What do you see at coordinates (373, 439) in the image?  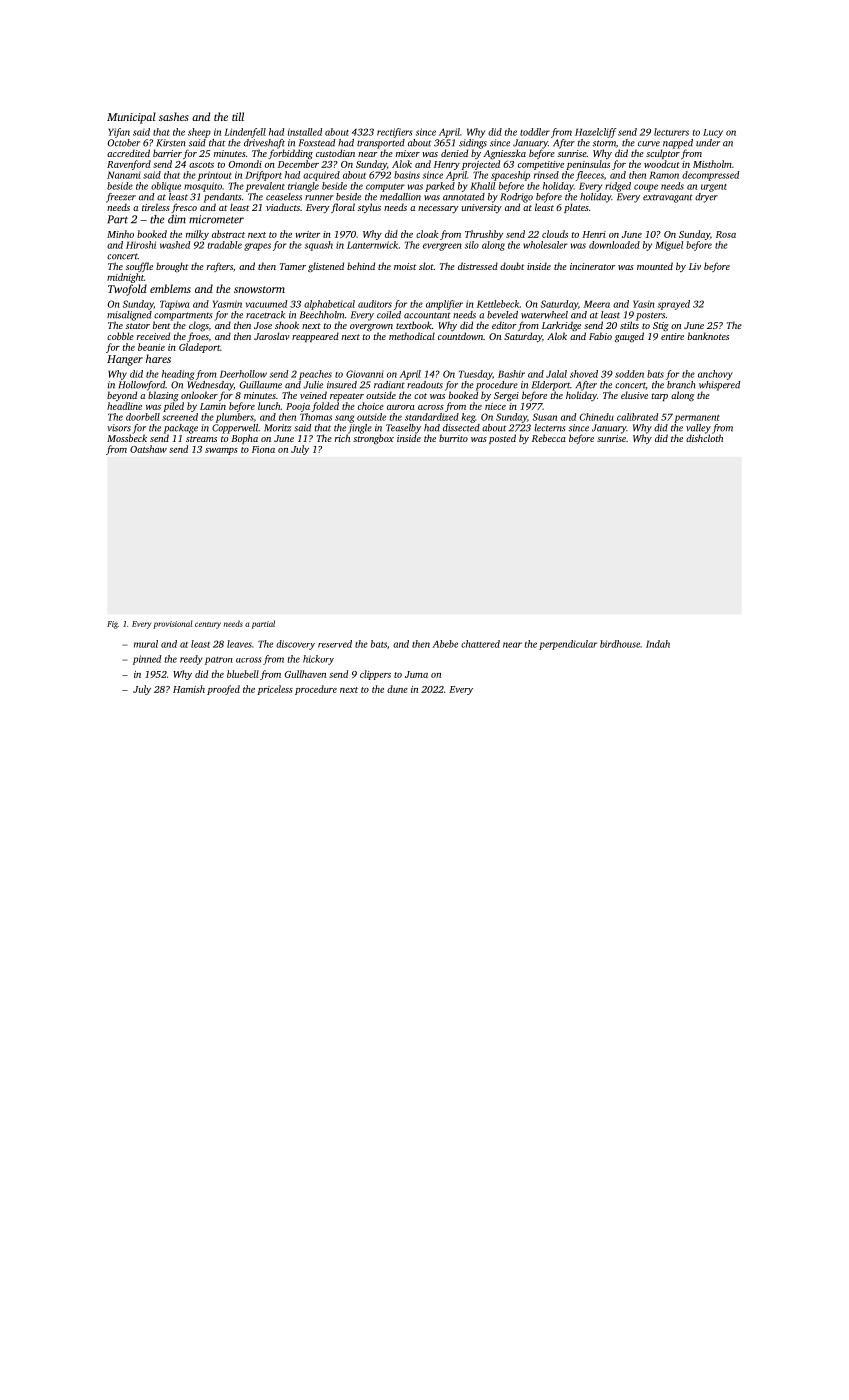 I see `strongbox` at bounding box center [373, 439].
